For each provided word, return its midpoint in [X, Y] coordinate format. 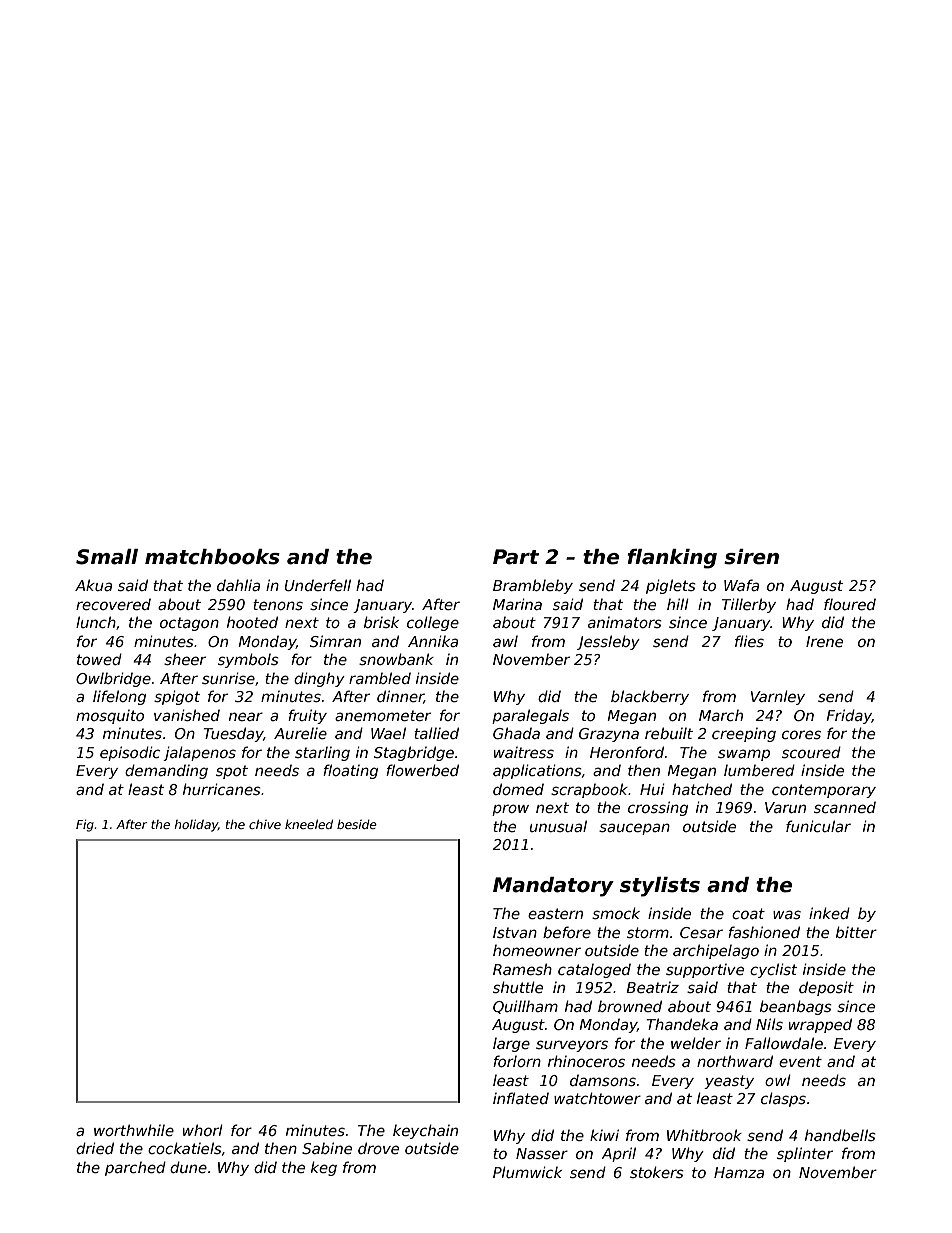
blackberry [650, 697]
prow [510, 810]
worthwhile [134, 1130]
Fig [85, 826]
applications [537, 771]
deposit [826, 988]
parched [135, 1168]
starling [322, 754]
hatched [702, 789]
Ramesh [522, 969]
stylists [660, 887]
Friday [849, 716]
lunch [96, 622]
